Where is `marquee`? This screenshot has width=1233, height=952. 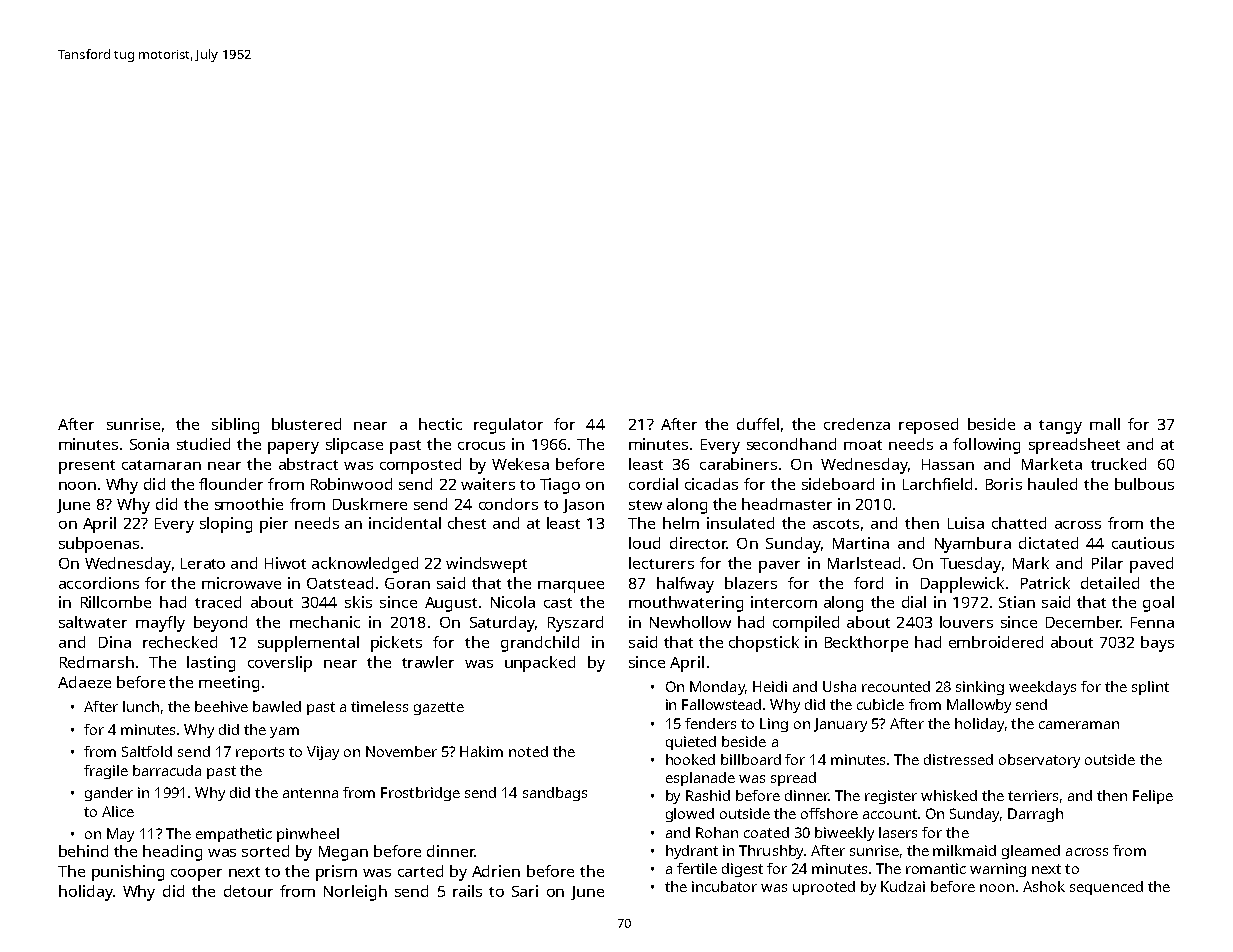 marquee is located at coordinates (571, 587).
